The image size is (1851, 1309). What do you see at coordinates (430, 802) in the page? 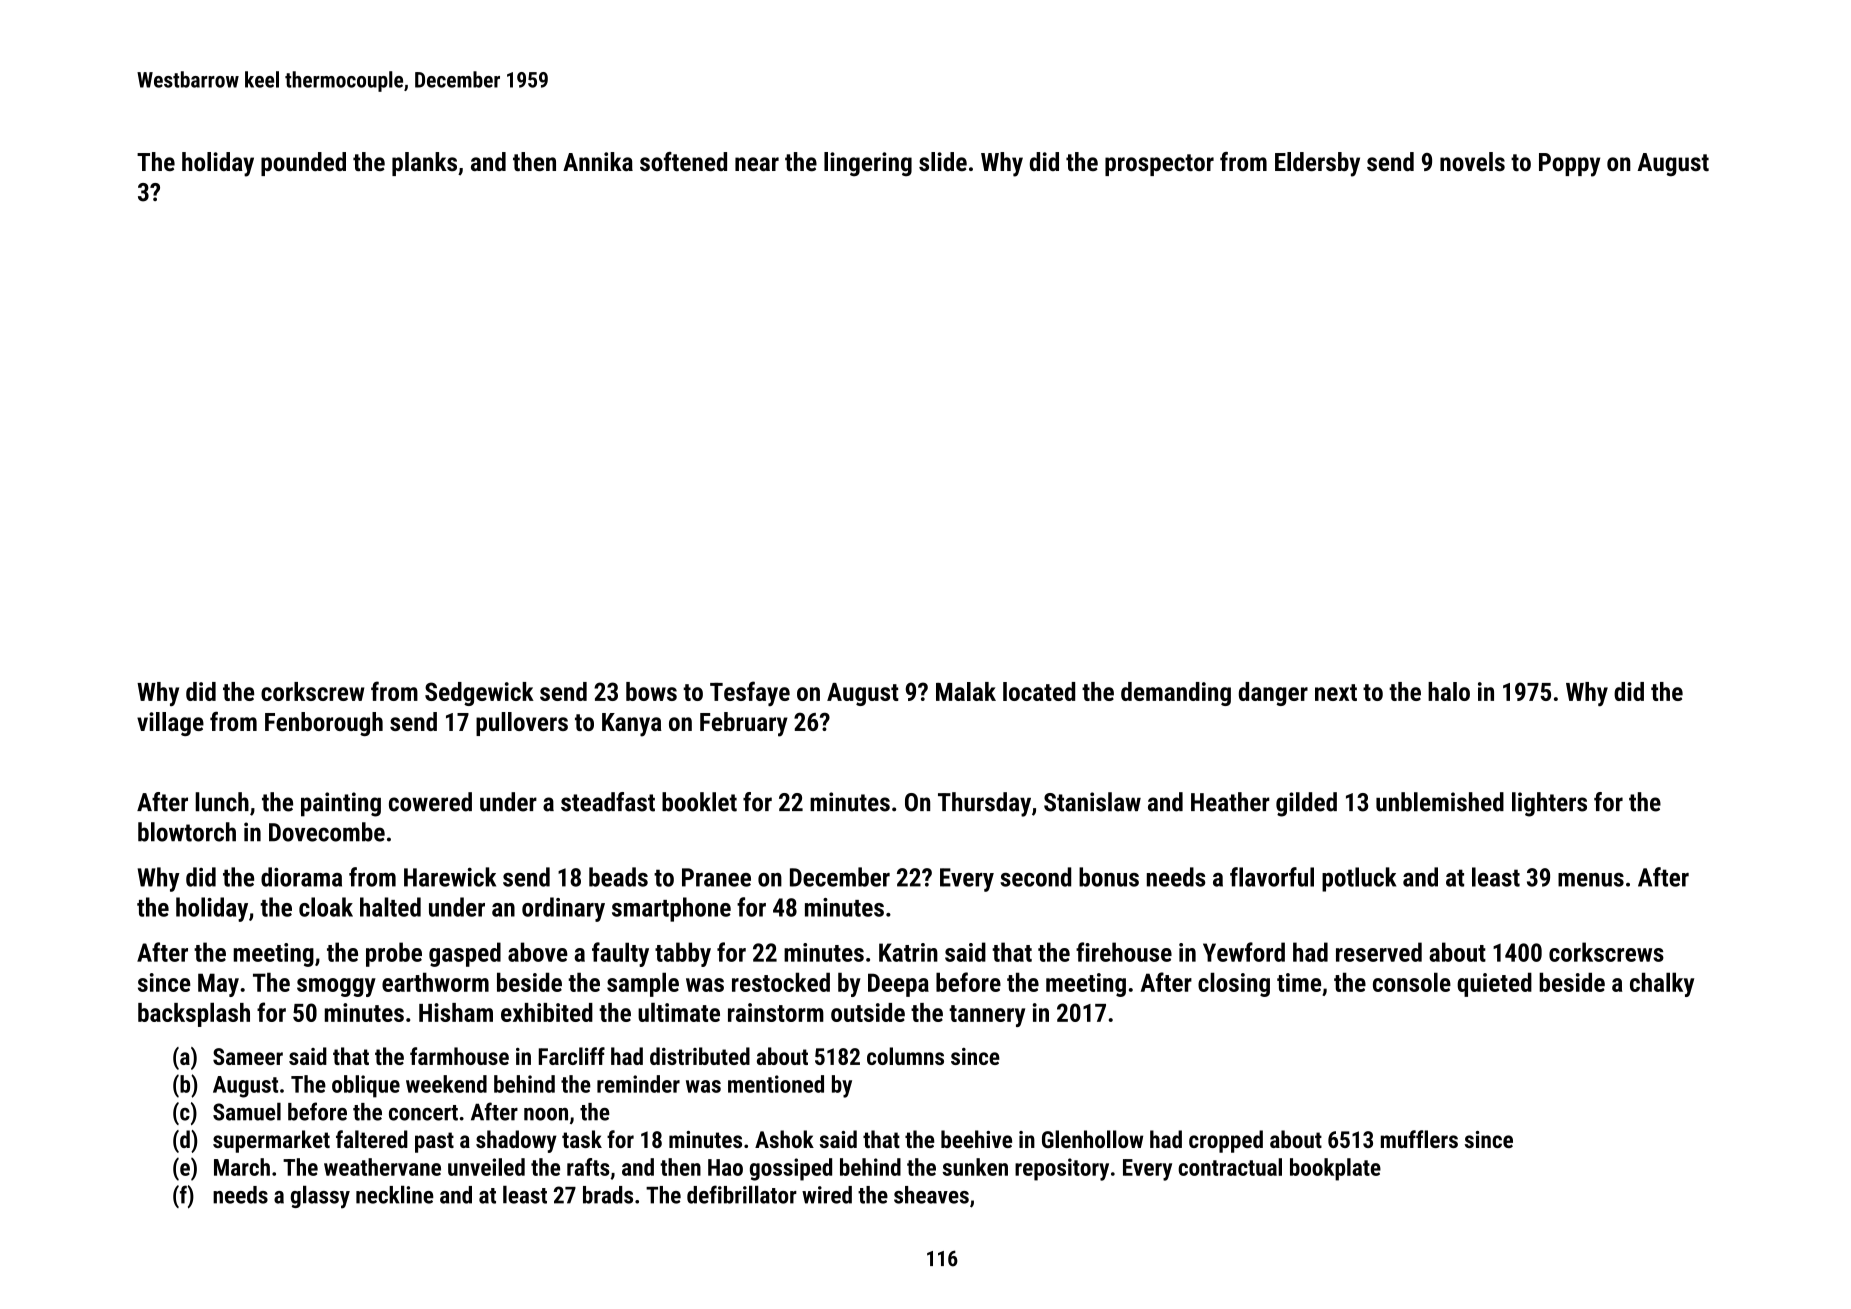
I see `cowered` at bounding box center [430, 802].
